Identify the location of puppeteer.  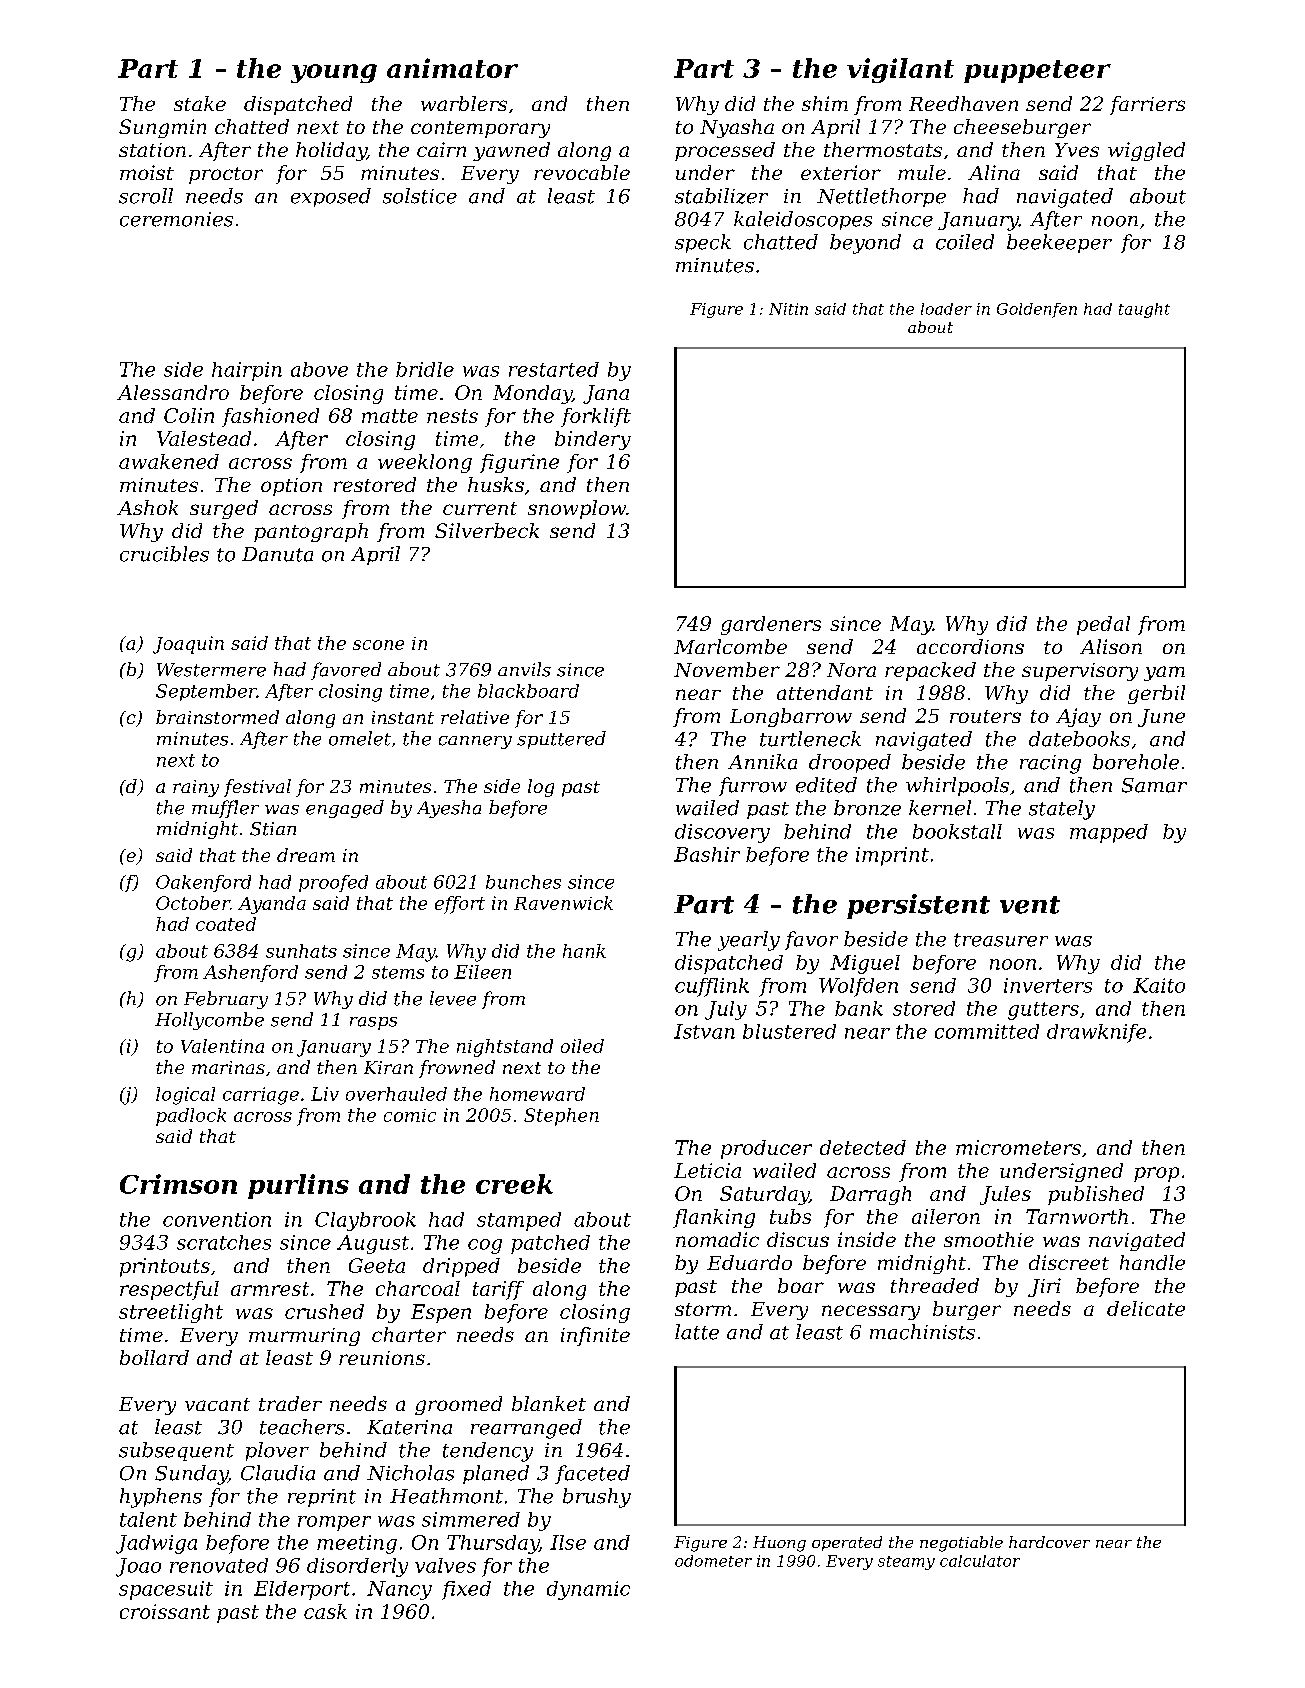
(1037, 71).
